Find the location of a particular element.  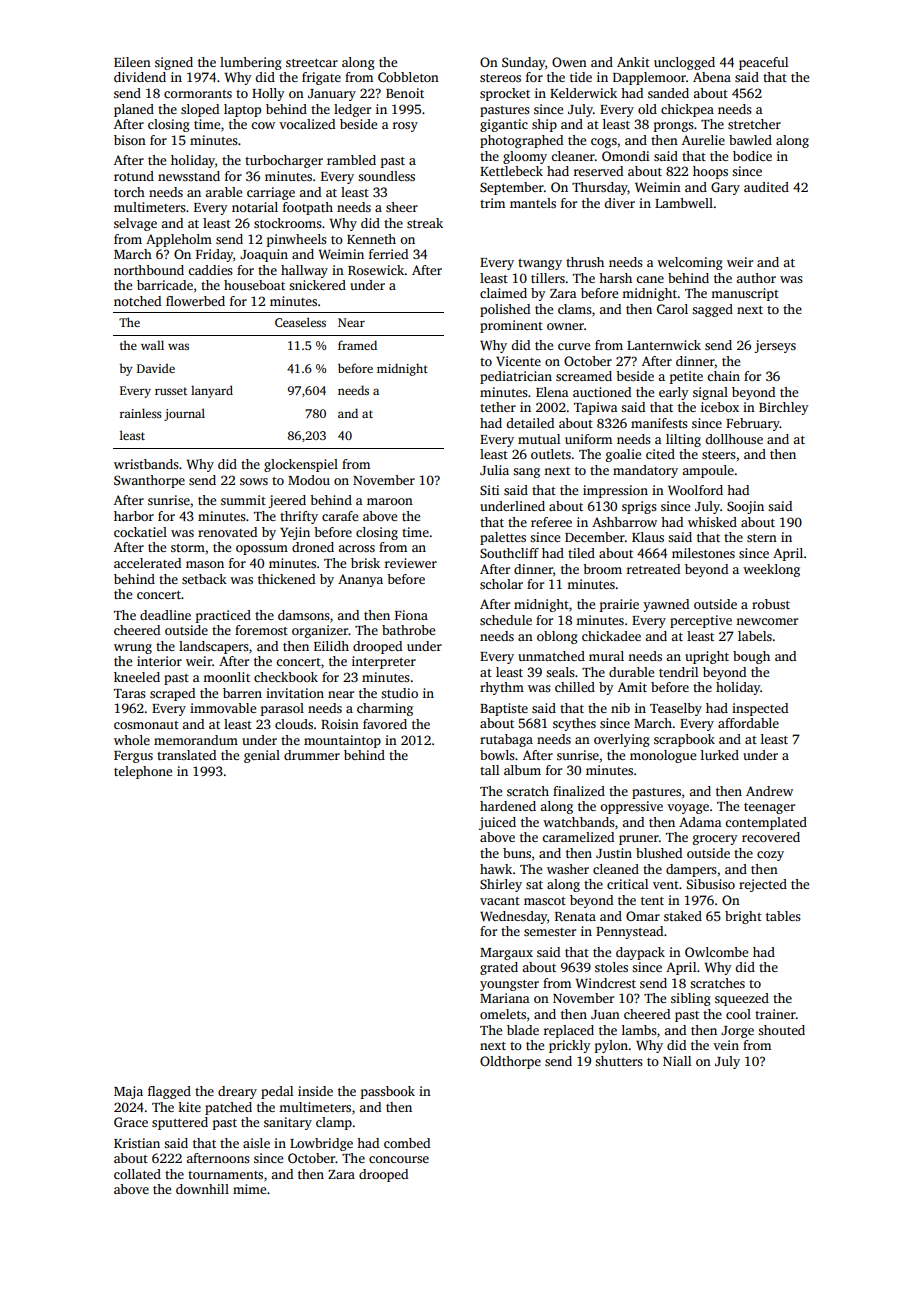

unclogged is located at coordinates (684, 63).
